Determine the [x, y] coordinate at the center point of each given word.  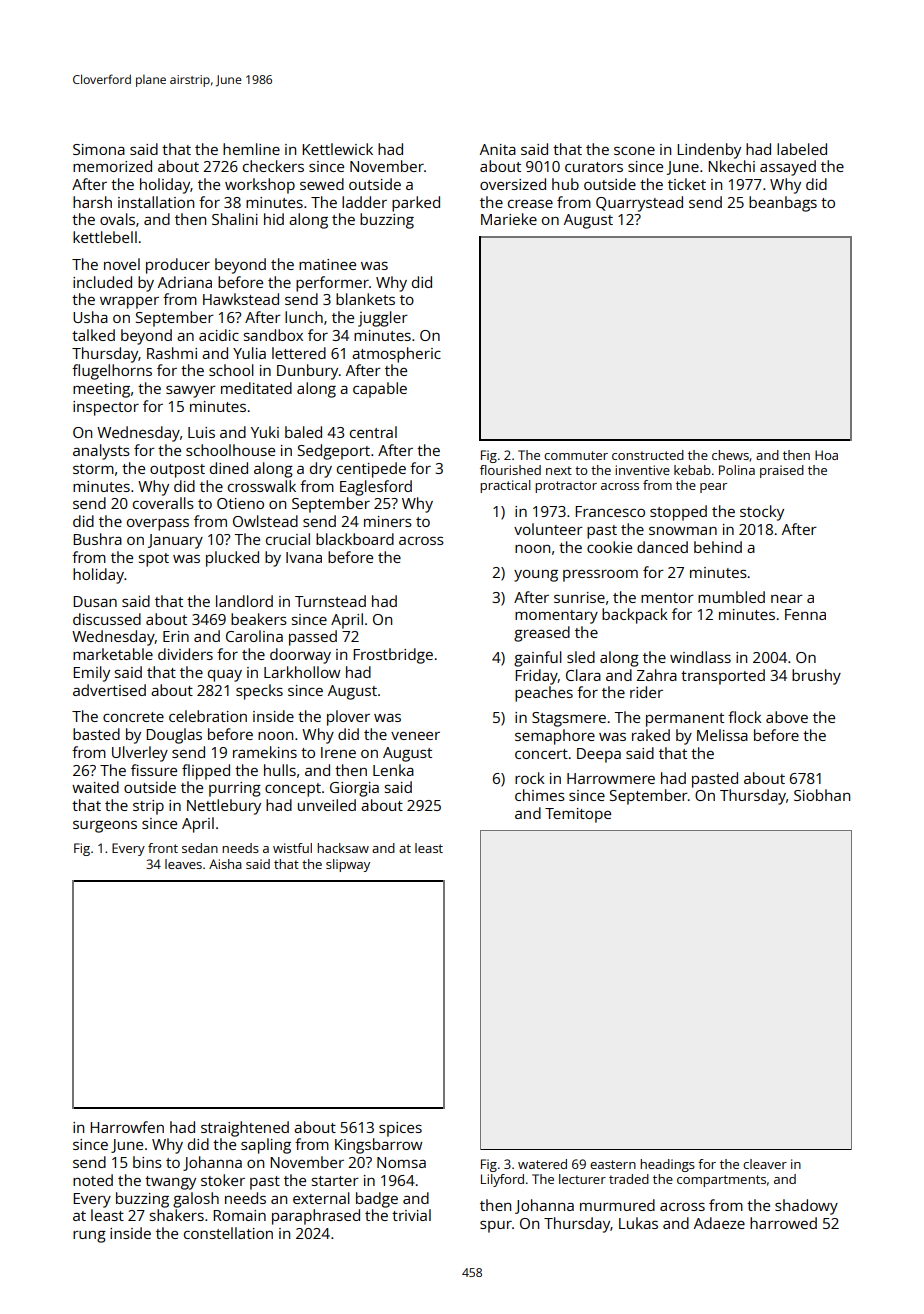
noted [93, 1180]
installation [156, 202]
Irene [338, 752]
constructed [648, 455]
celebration [208, 716]
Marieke [509, 219]
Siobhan [822, 795]
